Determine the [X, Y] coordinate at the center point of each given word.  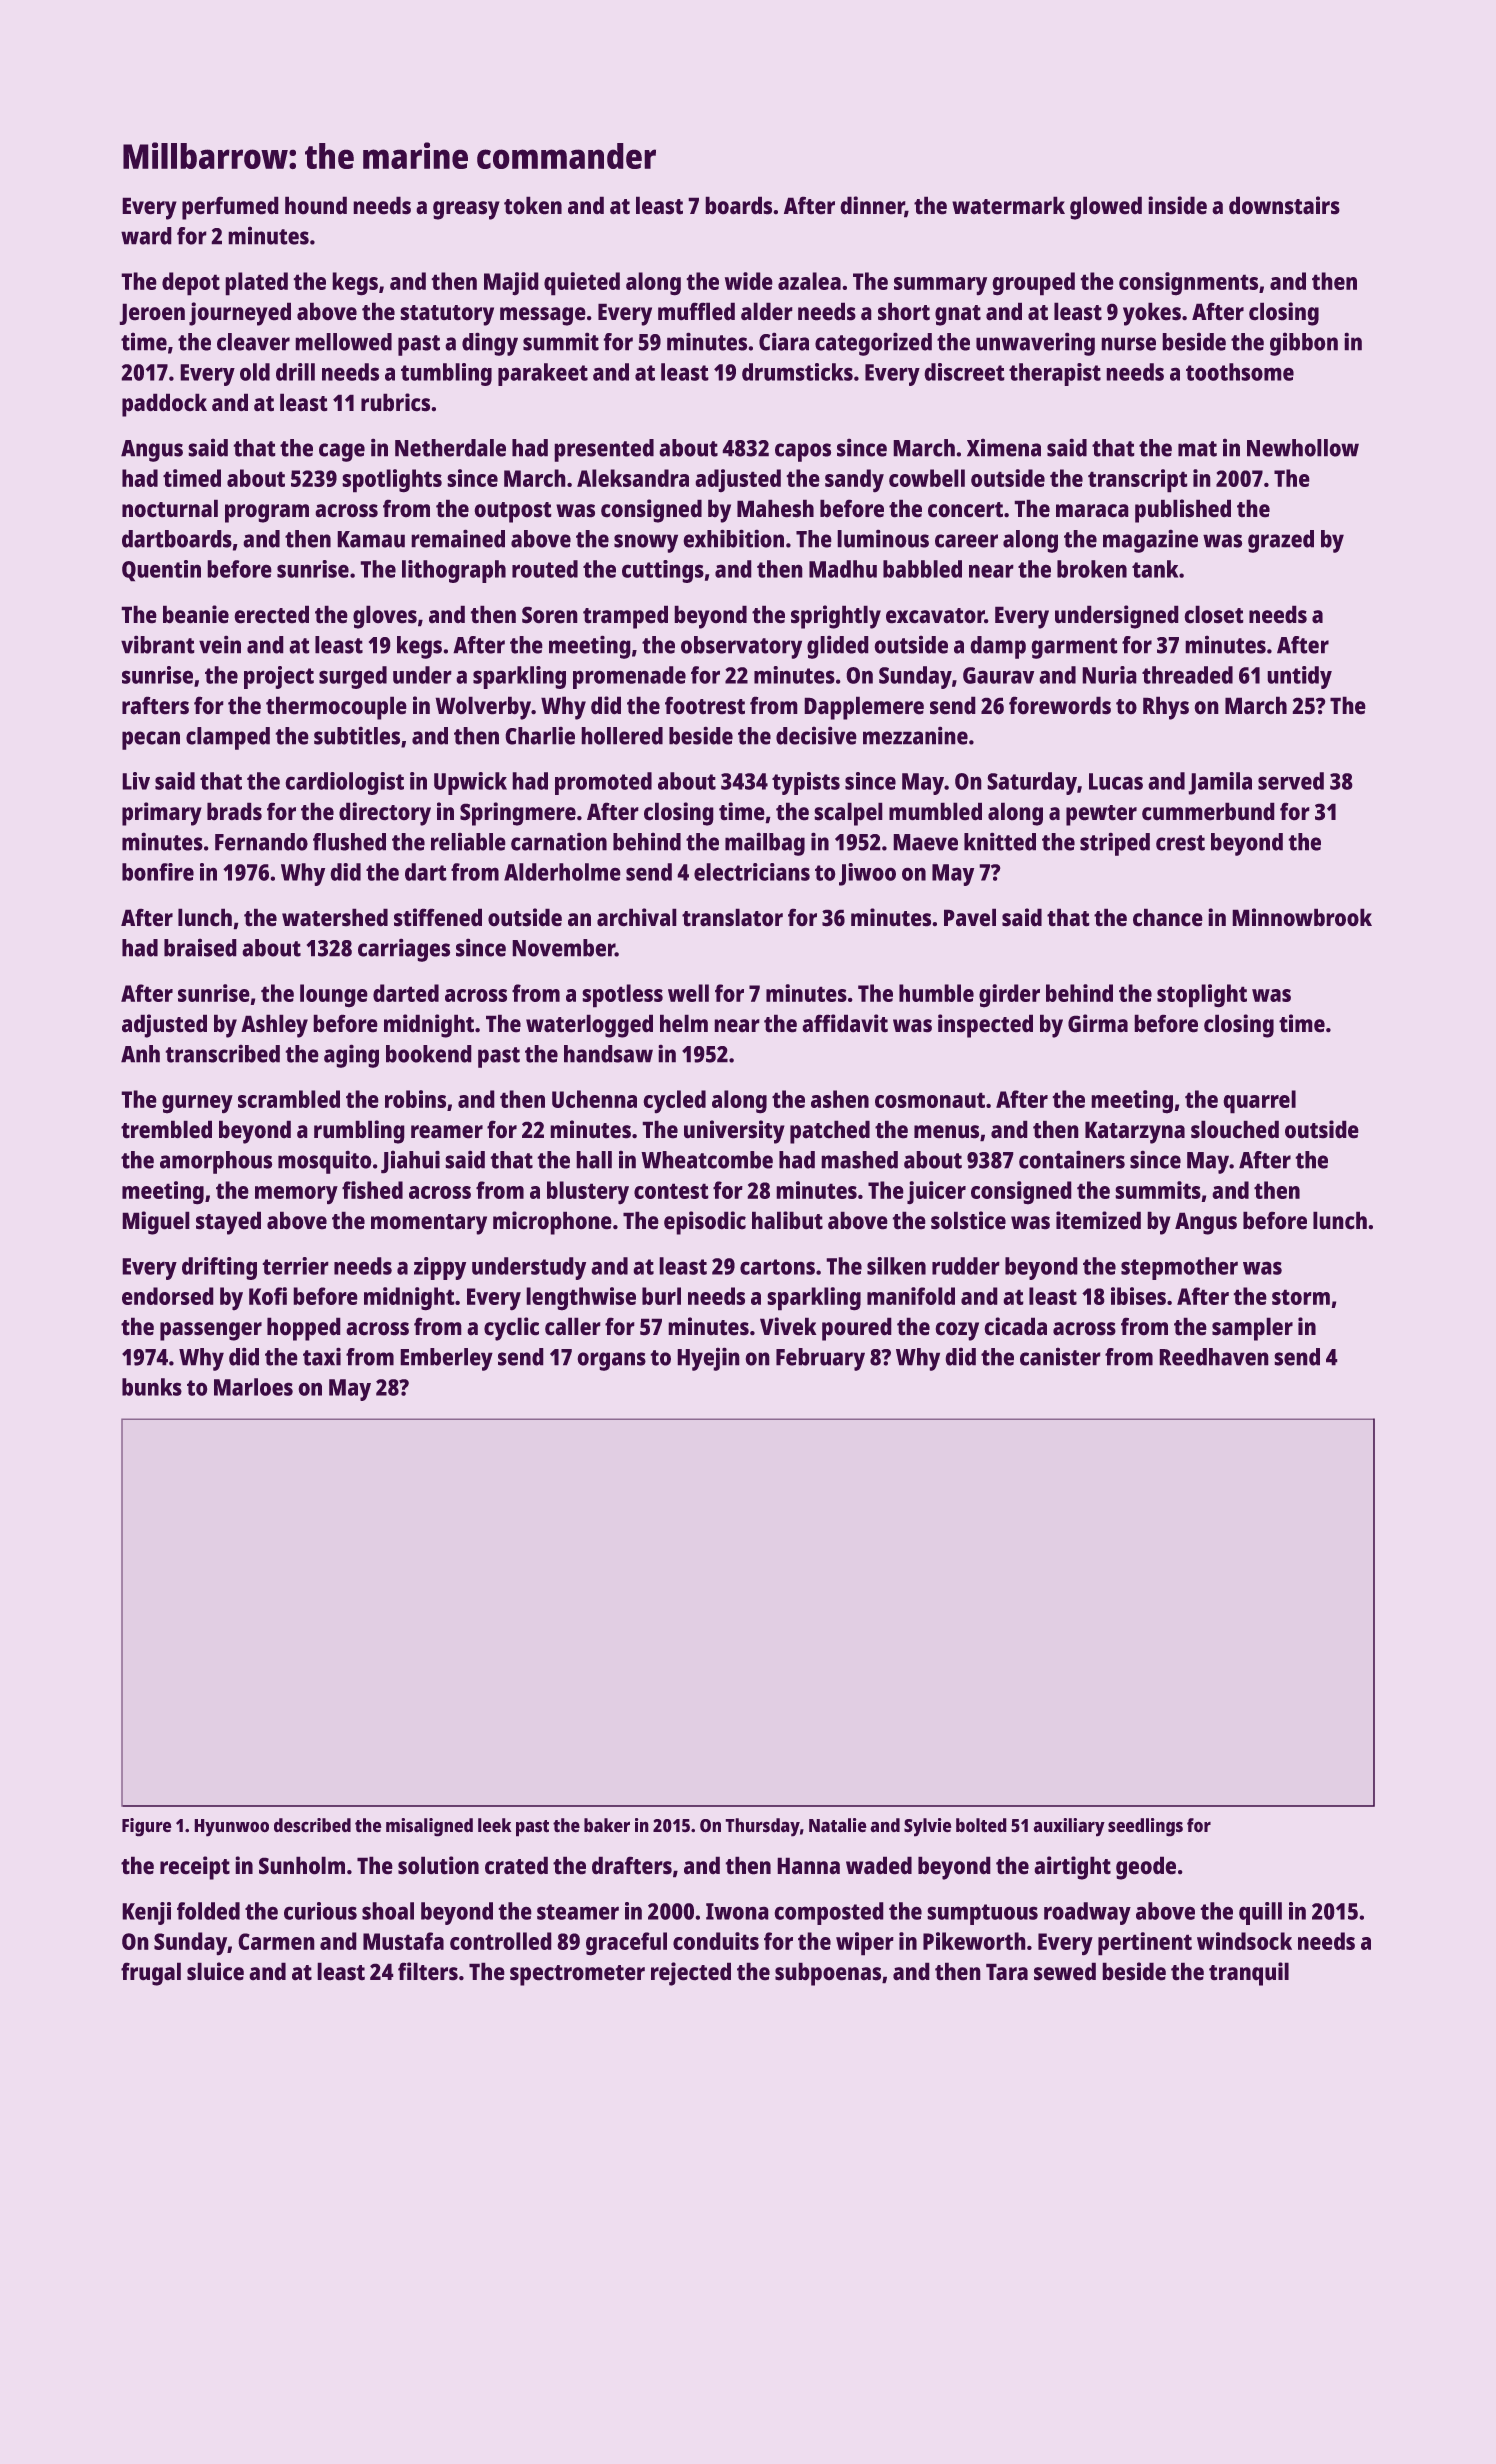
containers [1072, 1159]
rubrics [395, 402]
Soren [550, 615]
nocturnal [170, 508]
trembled [166, 1129]
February [820, 1359]
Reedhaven [1214, 1357]
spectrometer [577, 1975]
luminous [883, 538]
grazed [1281, 541]
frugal [151, 1974]
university [734, 1132]
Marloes [253, 1387]
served [1291, 781]
